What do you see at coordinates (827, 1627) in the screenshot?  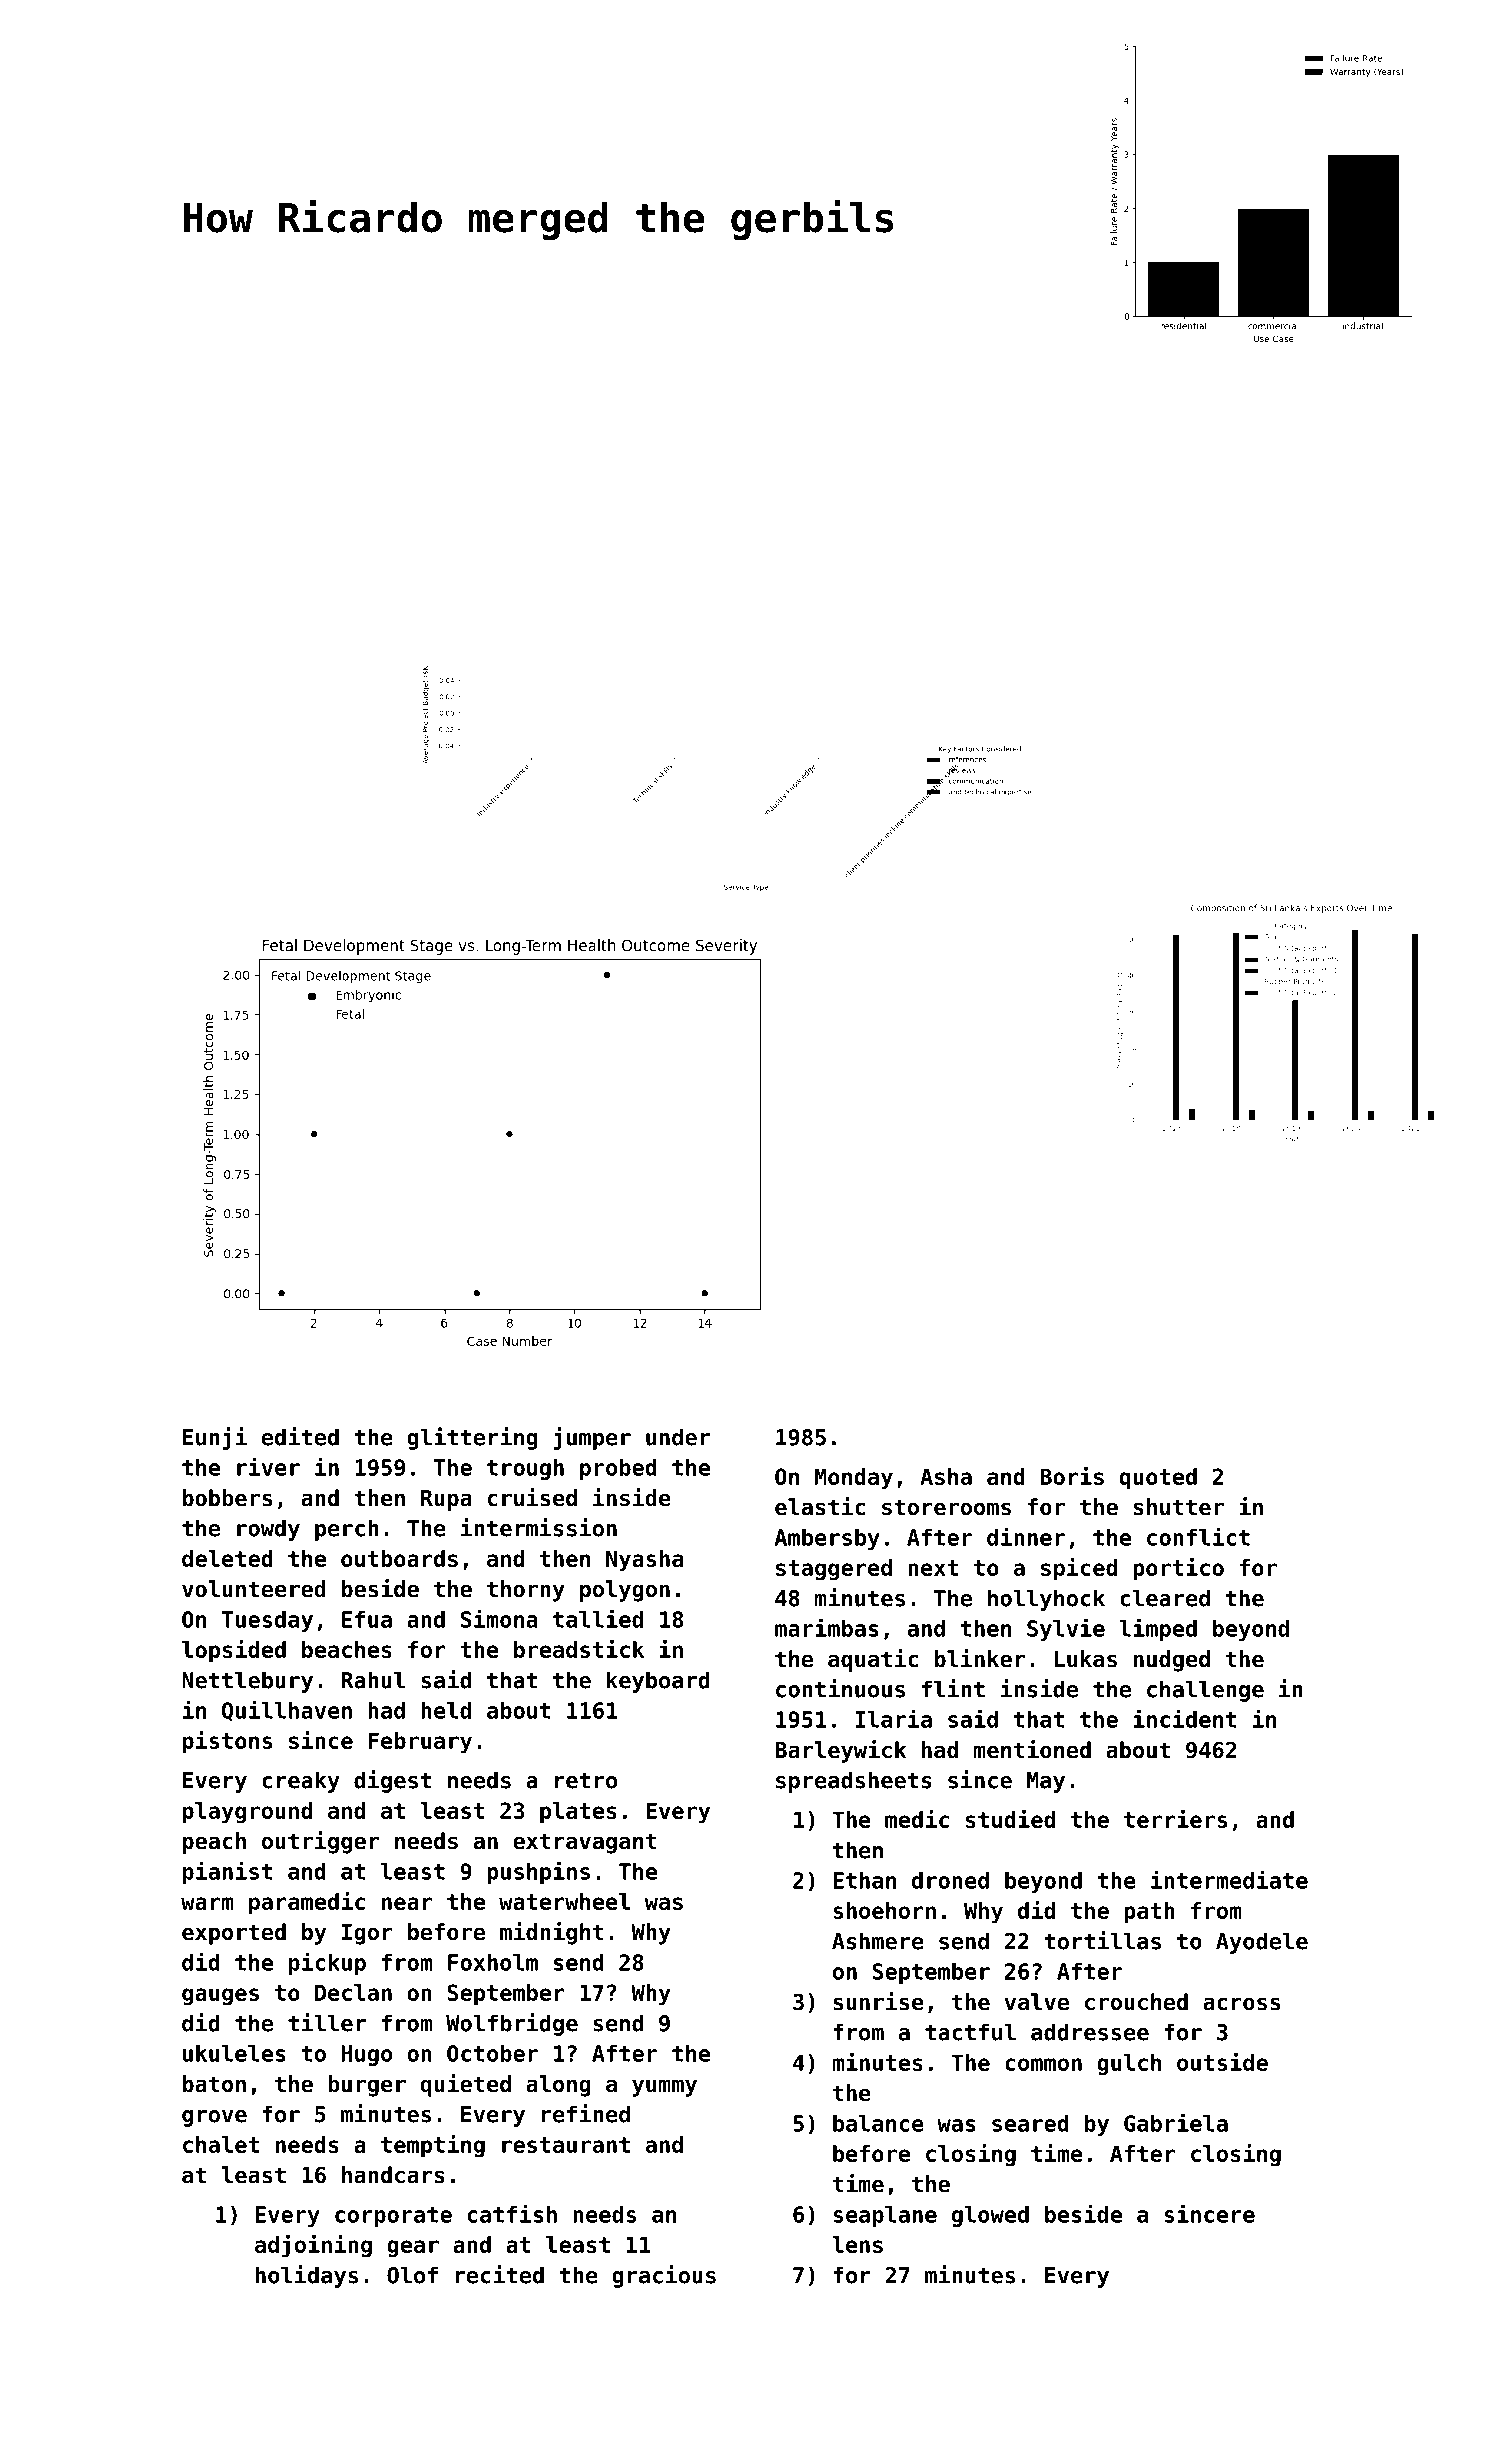 I see `marimbas` at bounding box center [827, 1627].
